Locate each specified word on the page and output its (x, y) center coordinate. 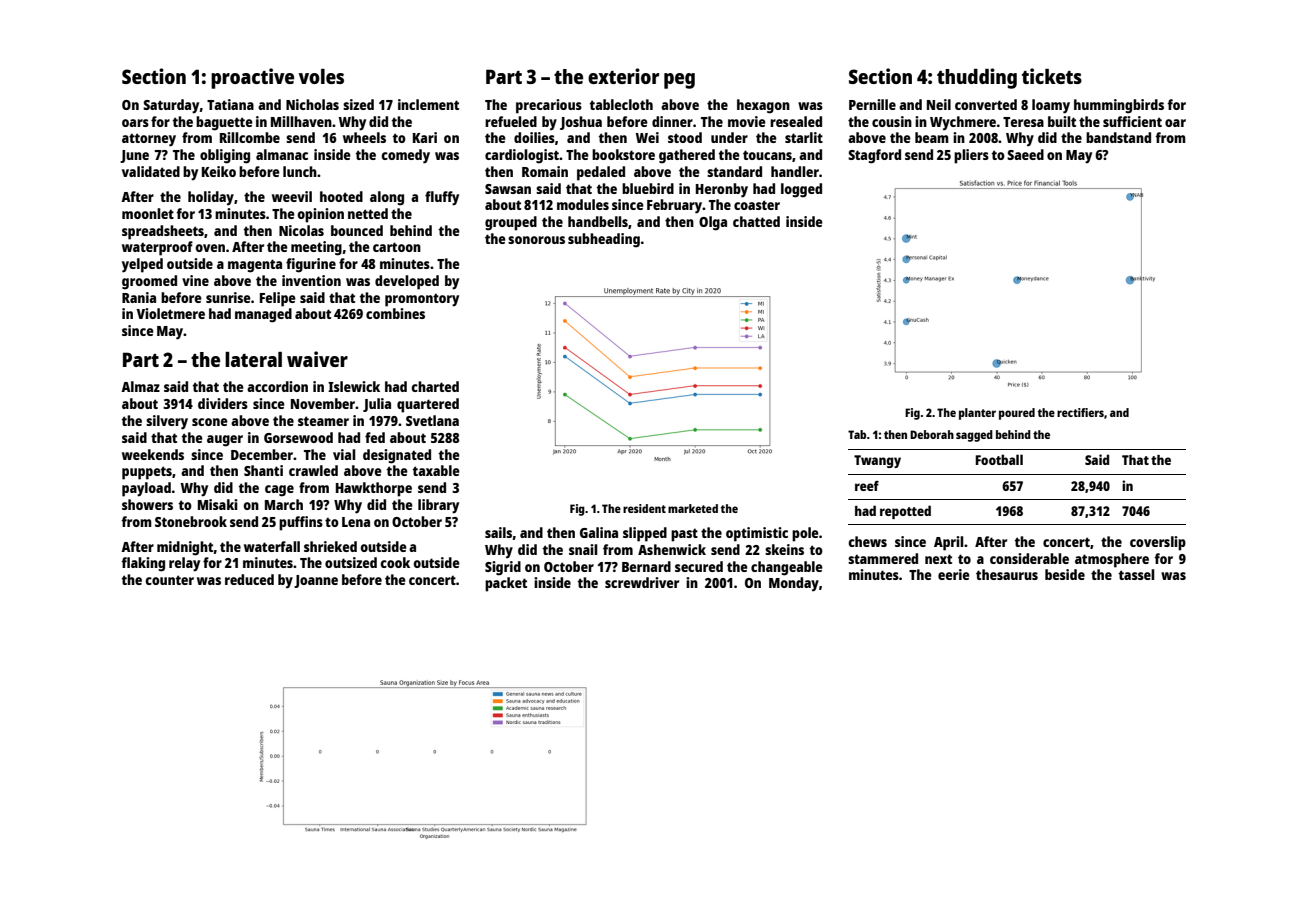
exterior (623, 76)
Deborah (932, 434)
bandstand (1118, 137)
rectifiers (1080, 412)
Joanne (316, 581)
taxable (436, 470)
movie (747, 121)
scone (210, 422)
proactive (252, 78)
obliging (225, 156)
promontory (422, 300)
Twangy (877, 461)
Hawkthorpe (374, 489)
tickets (1052, 76)
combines (395, 313)
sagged (974, 436)
